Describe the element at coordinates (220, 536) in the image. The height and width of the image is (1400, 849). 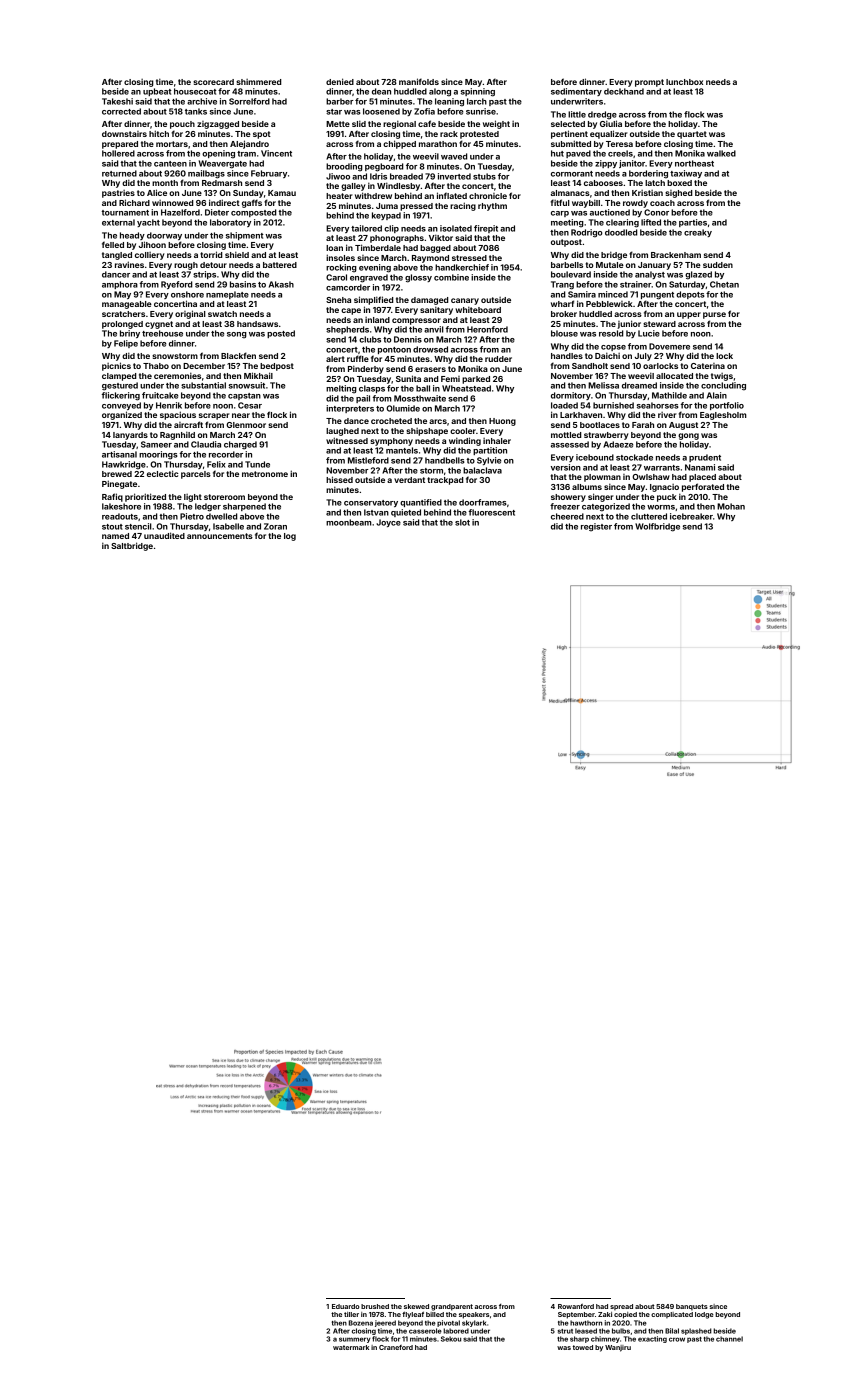
I see `announcements` at that location.
